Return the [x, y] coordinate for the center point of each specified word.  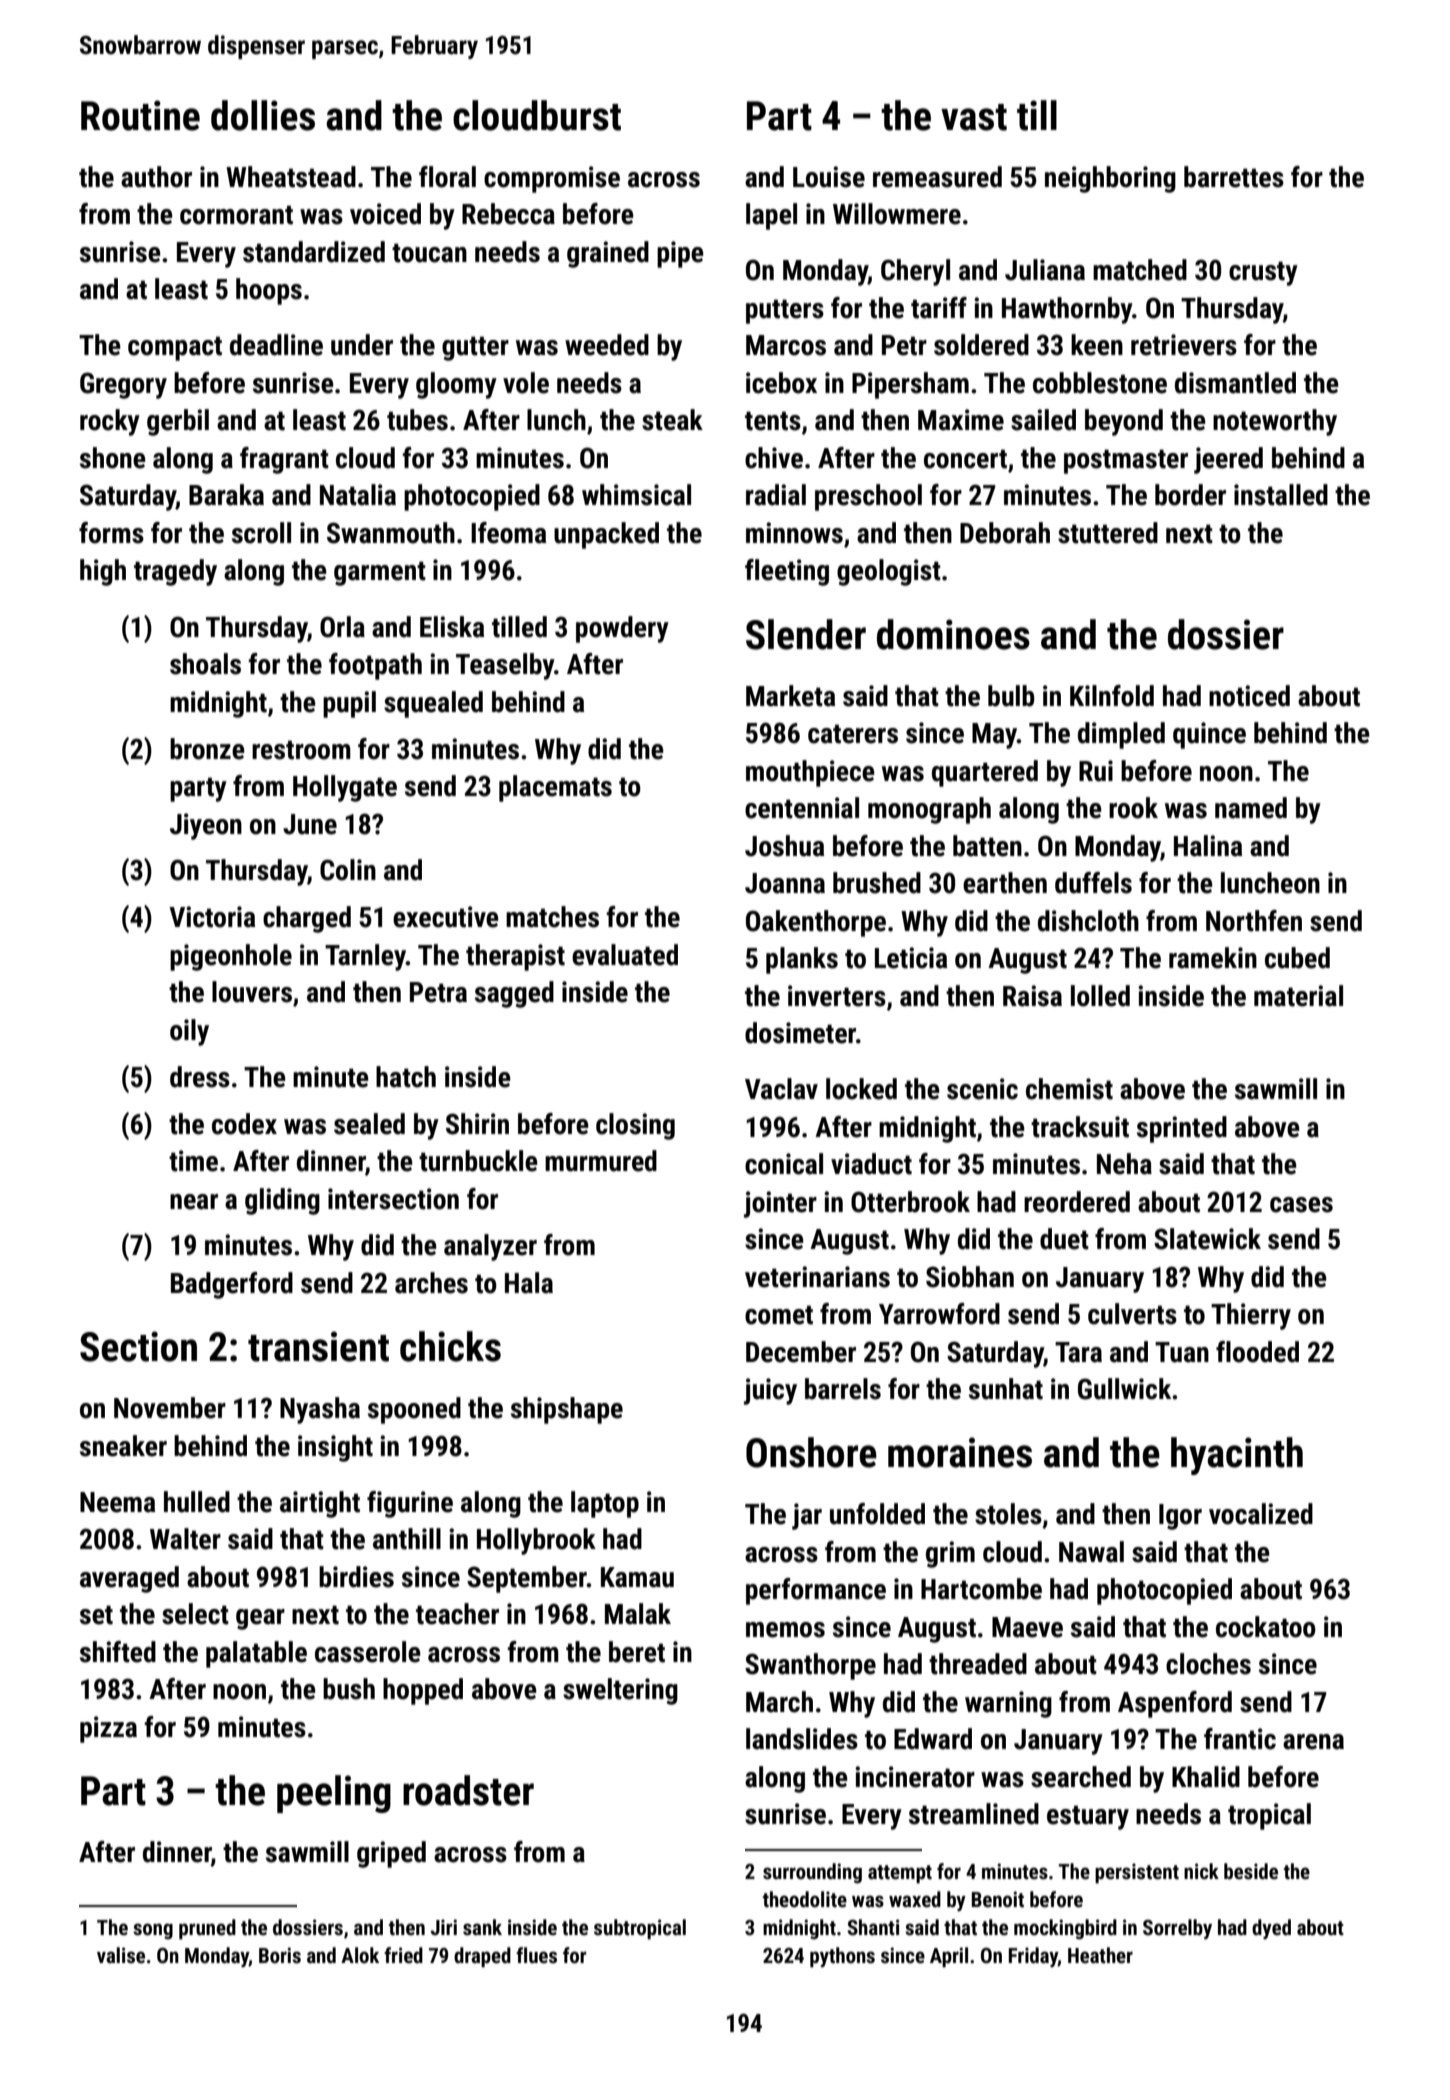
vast [974, 117]
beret [637, 1652]
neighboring [1110, 179]
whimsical [636, 495]
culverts [1132, 1314]
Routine [140, 115]
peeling [334, 1794]
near [194, 1202]
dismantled [1235, 383]
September [527, 1579]
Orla [342, 627]
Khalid [1206, 1777]
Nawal [1091, 1552]
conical [784, 1164]
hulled [197, 1502]
